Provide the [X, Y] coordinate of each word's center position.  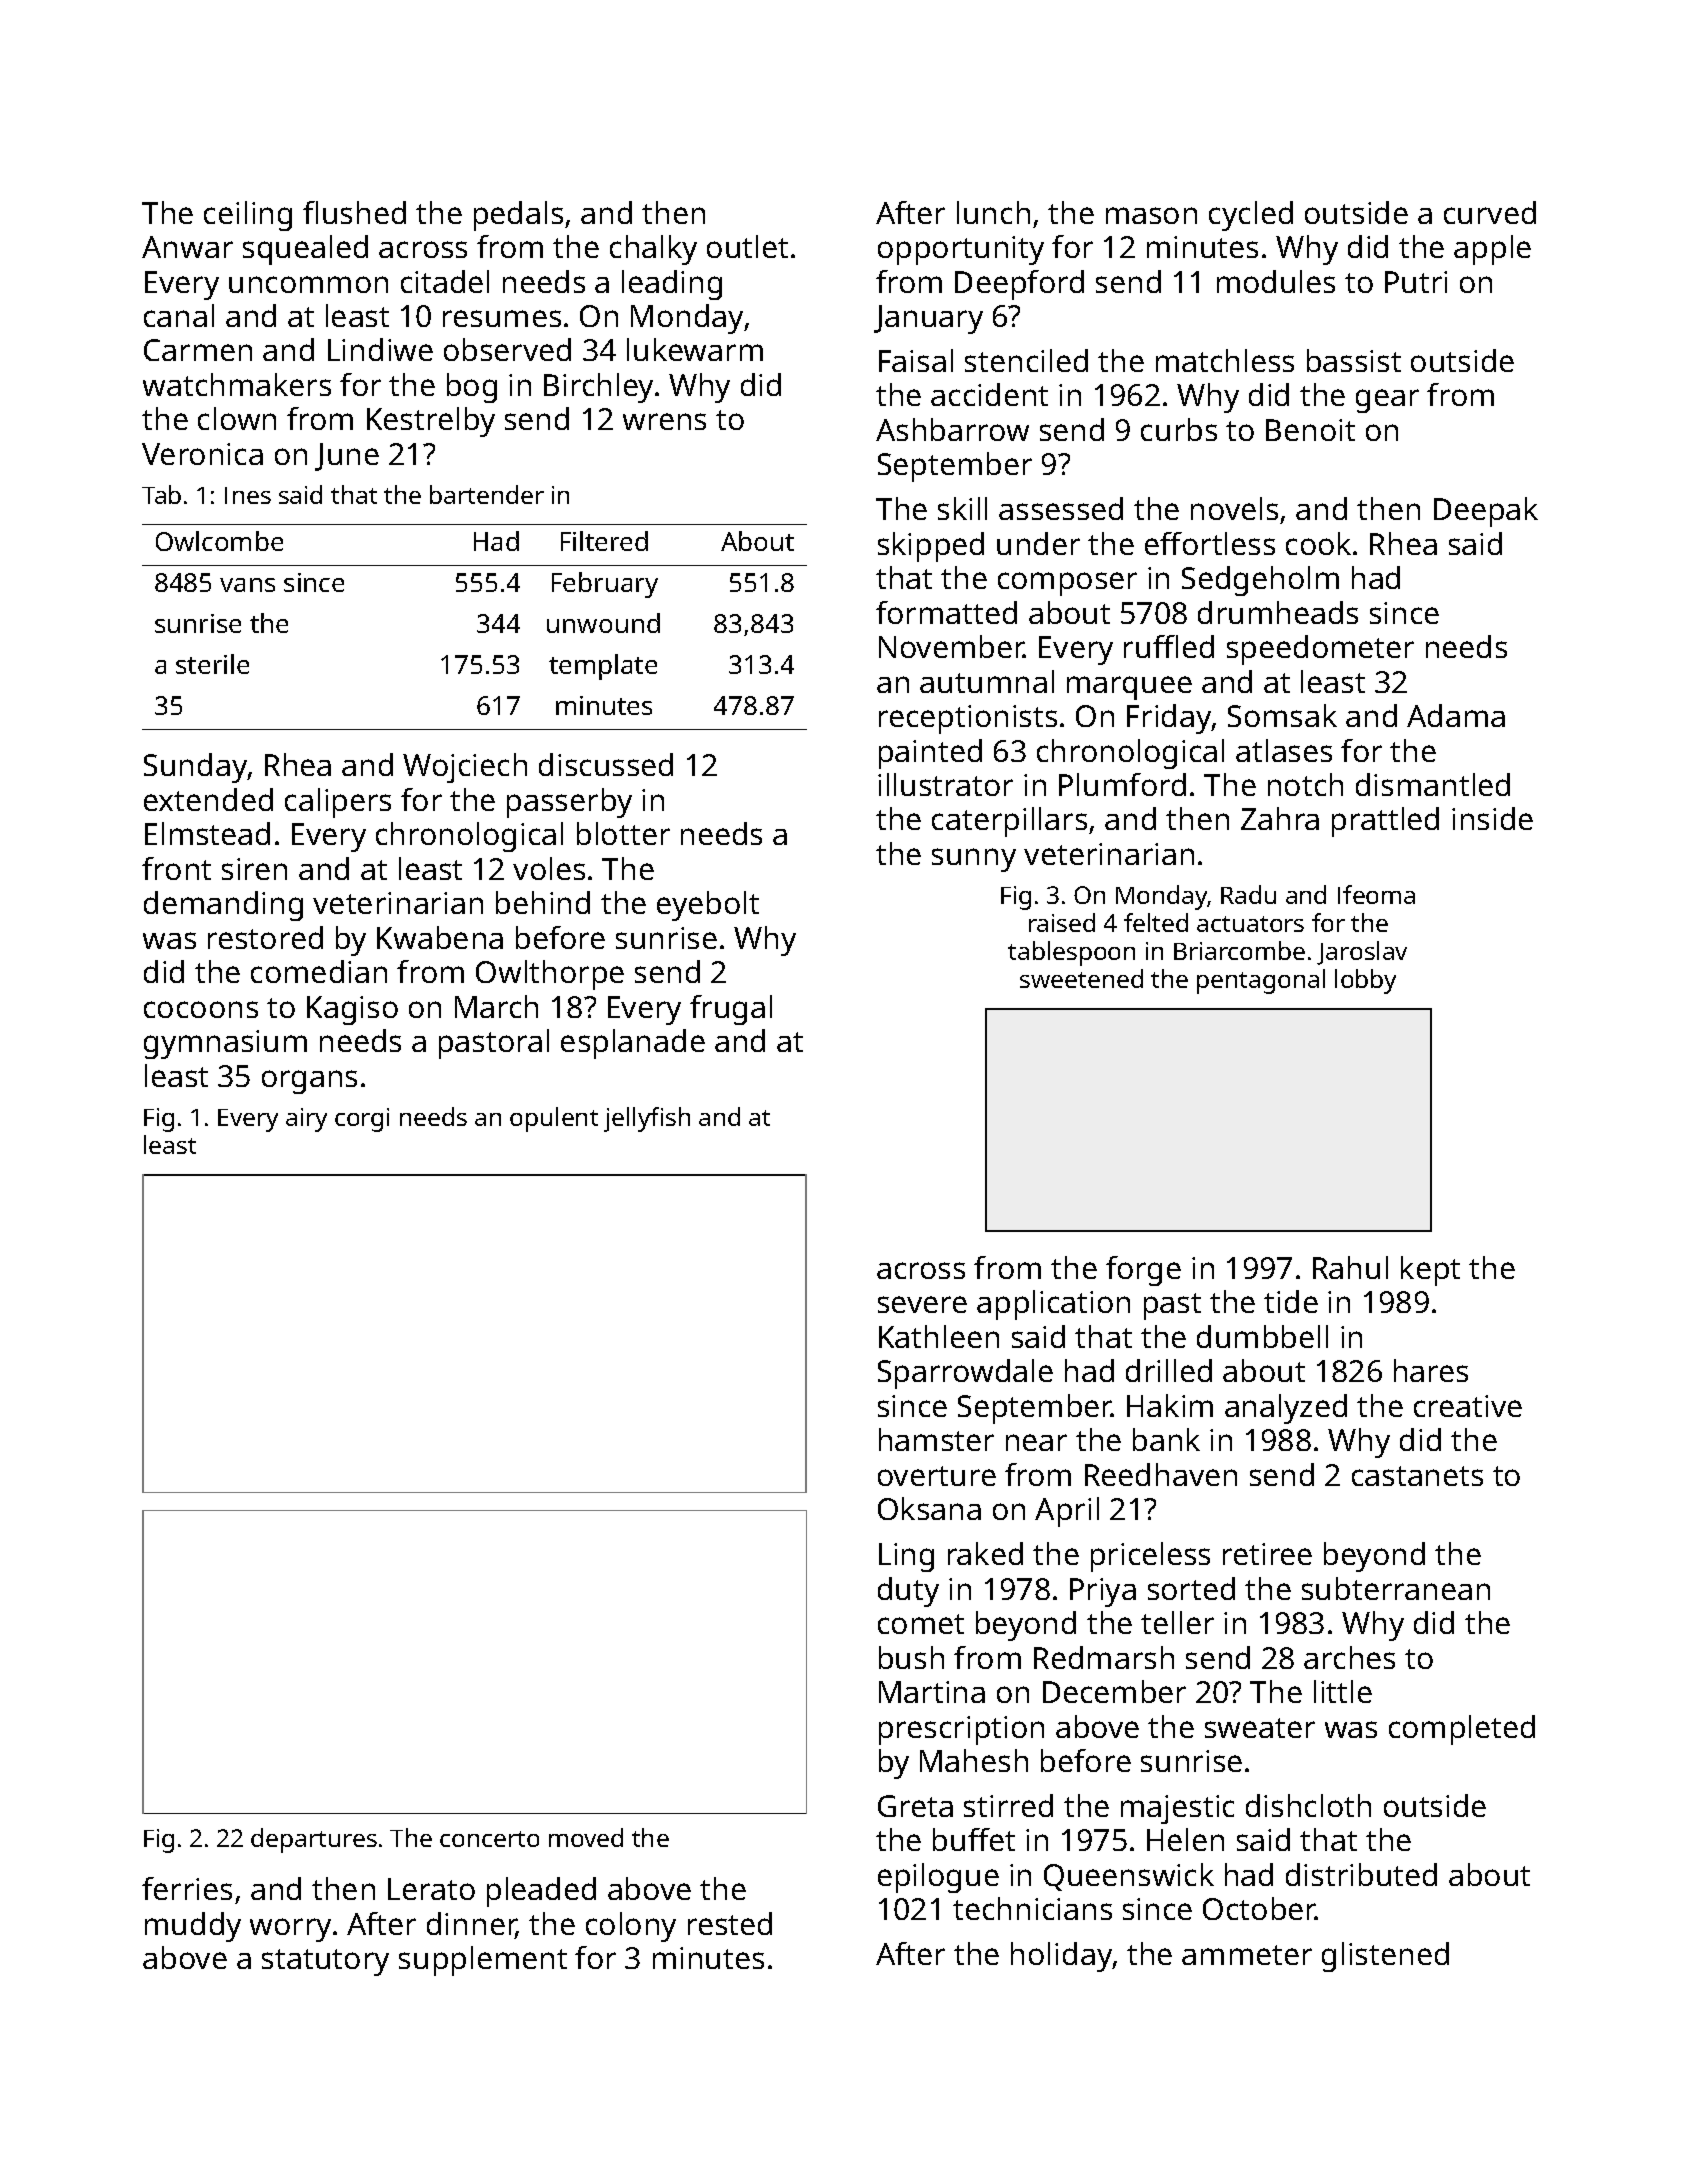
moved [586, 1837]
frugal [731, 1010]
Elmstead [207, 833]
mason [1151, 215]
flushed [354, 212]
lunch [993, 212]
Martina [932, 1692]
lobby [1365, 981]
